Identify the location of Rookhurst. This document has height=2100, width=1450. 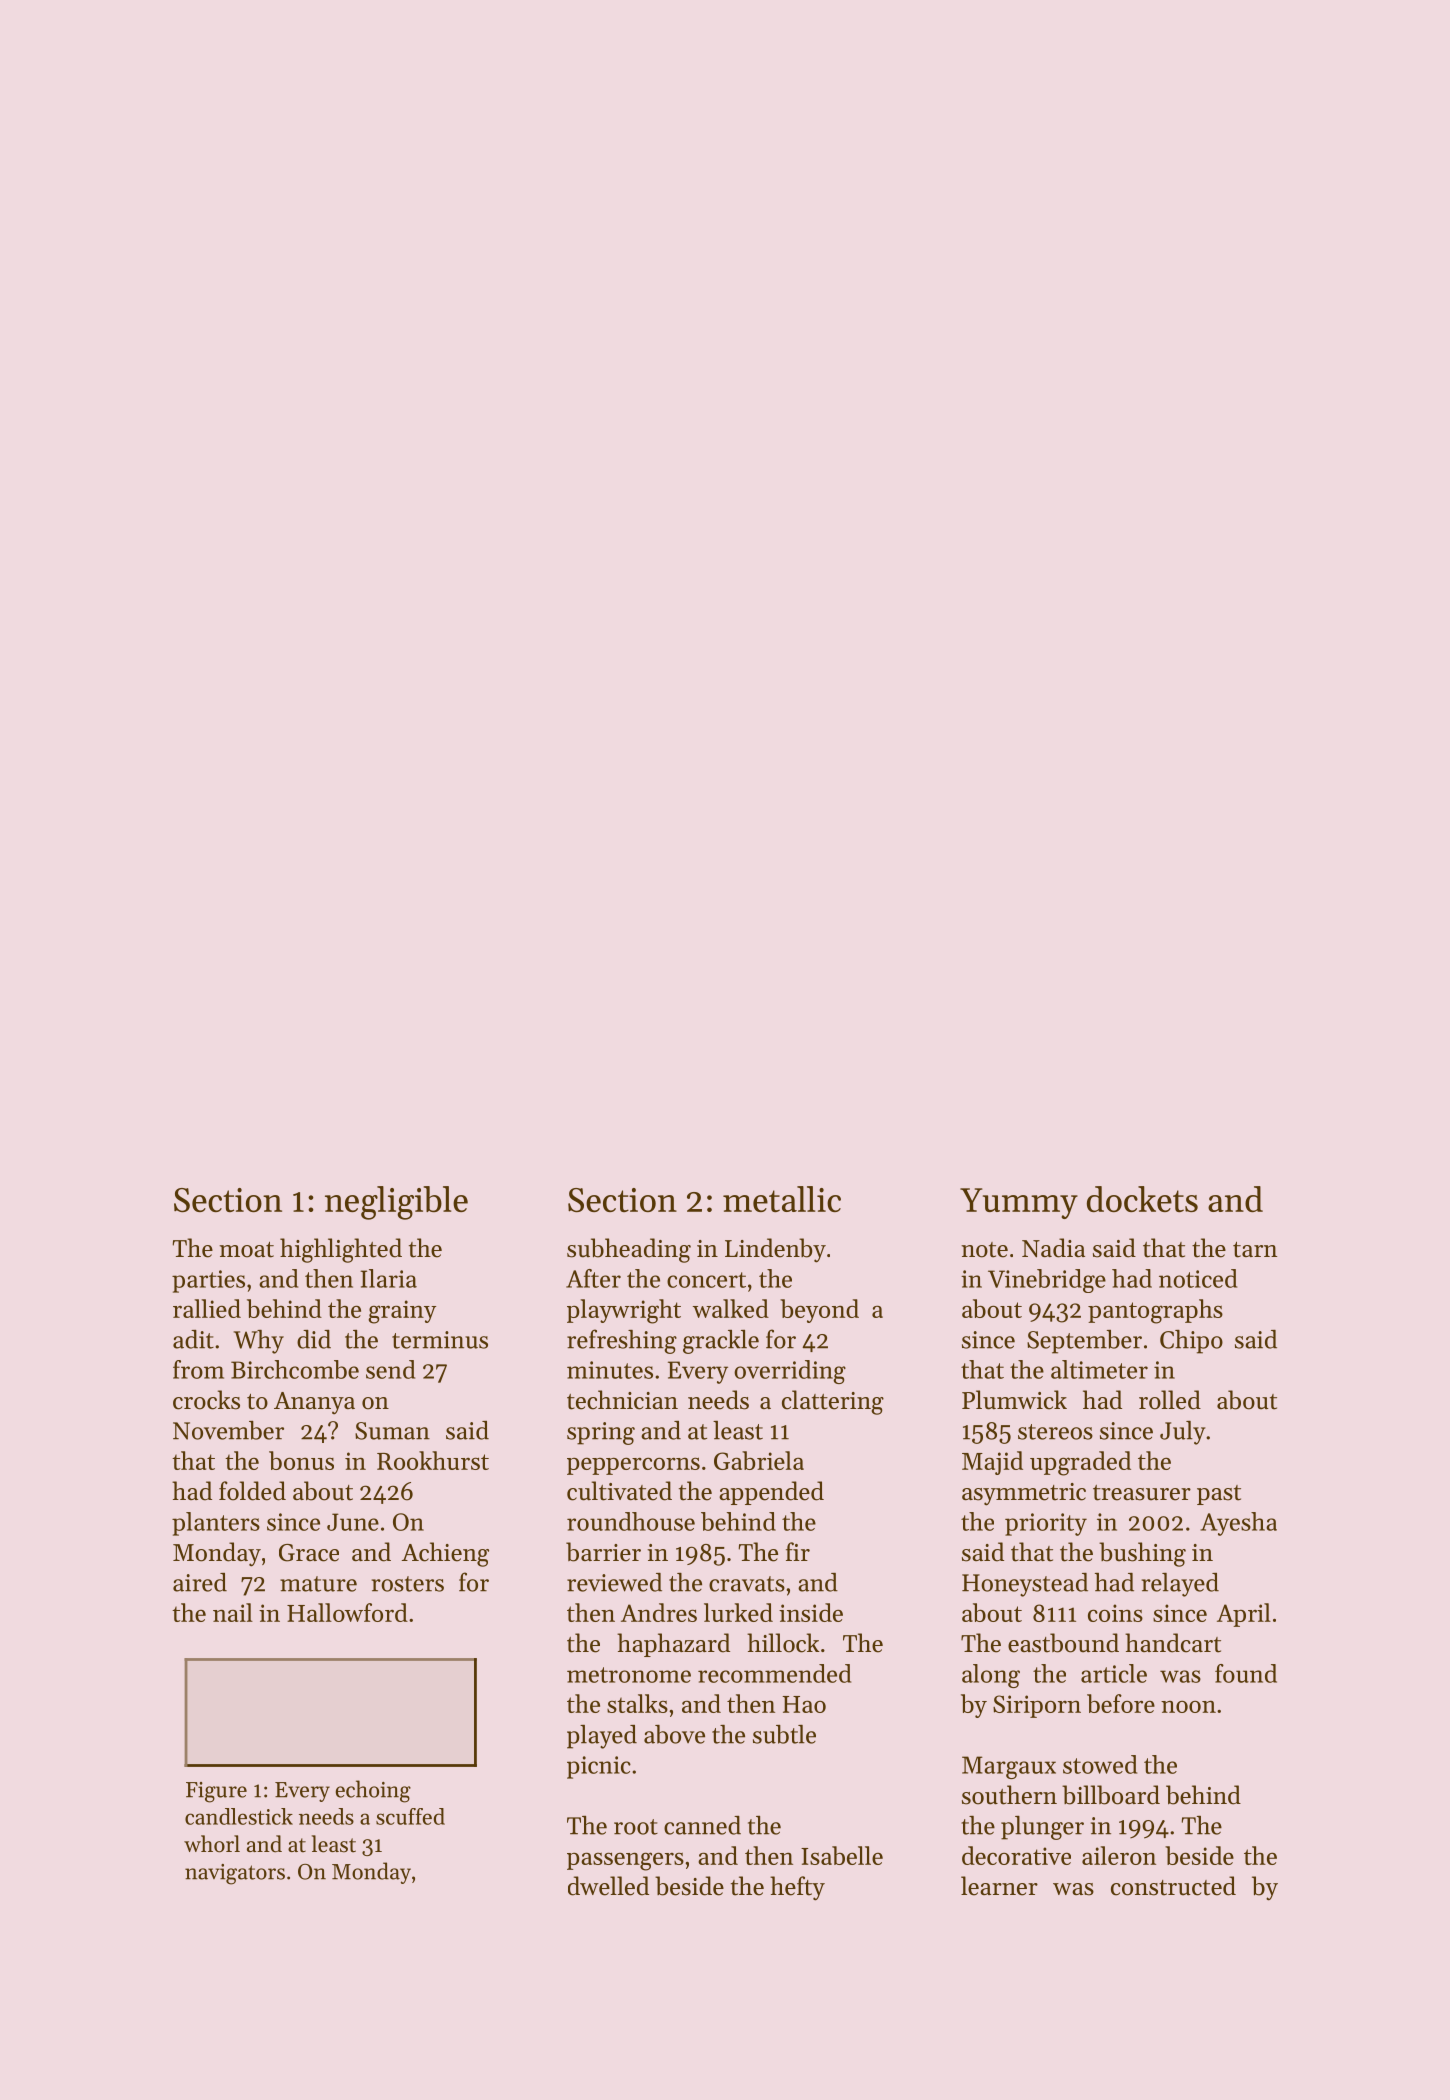
(433, 1460).
